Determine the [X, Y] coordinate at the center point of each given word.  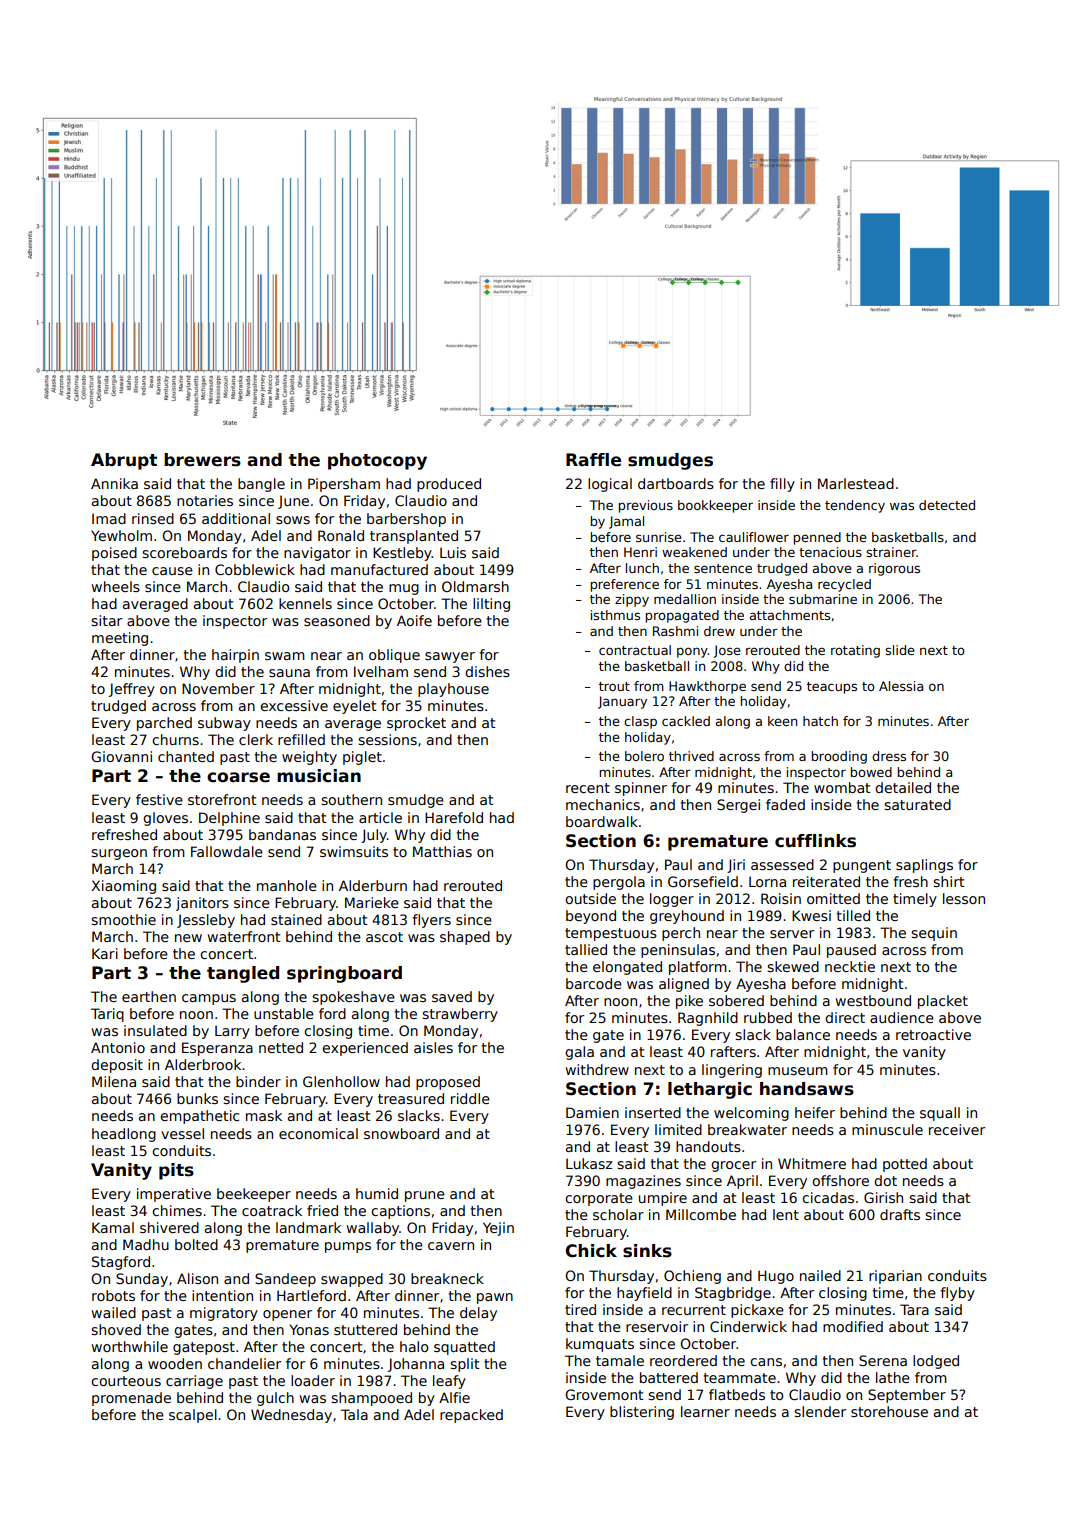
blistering [642, 1413]
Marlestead [856, 483]
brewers [202, 460]
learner [705, 1411]
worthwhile [129, 1346]
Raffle [593, 460]
